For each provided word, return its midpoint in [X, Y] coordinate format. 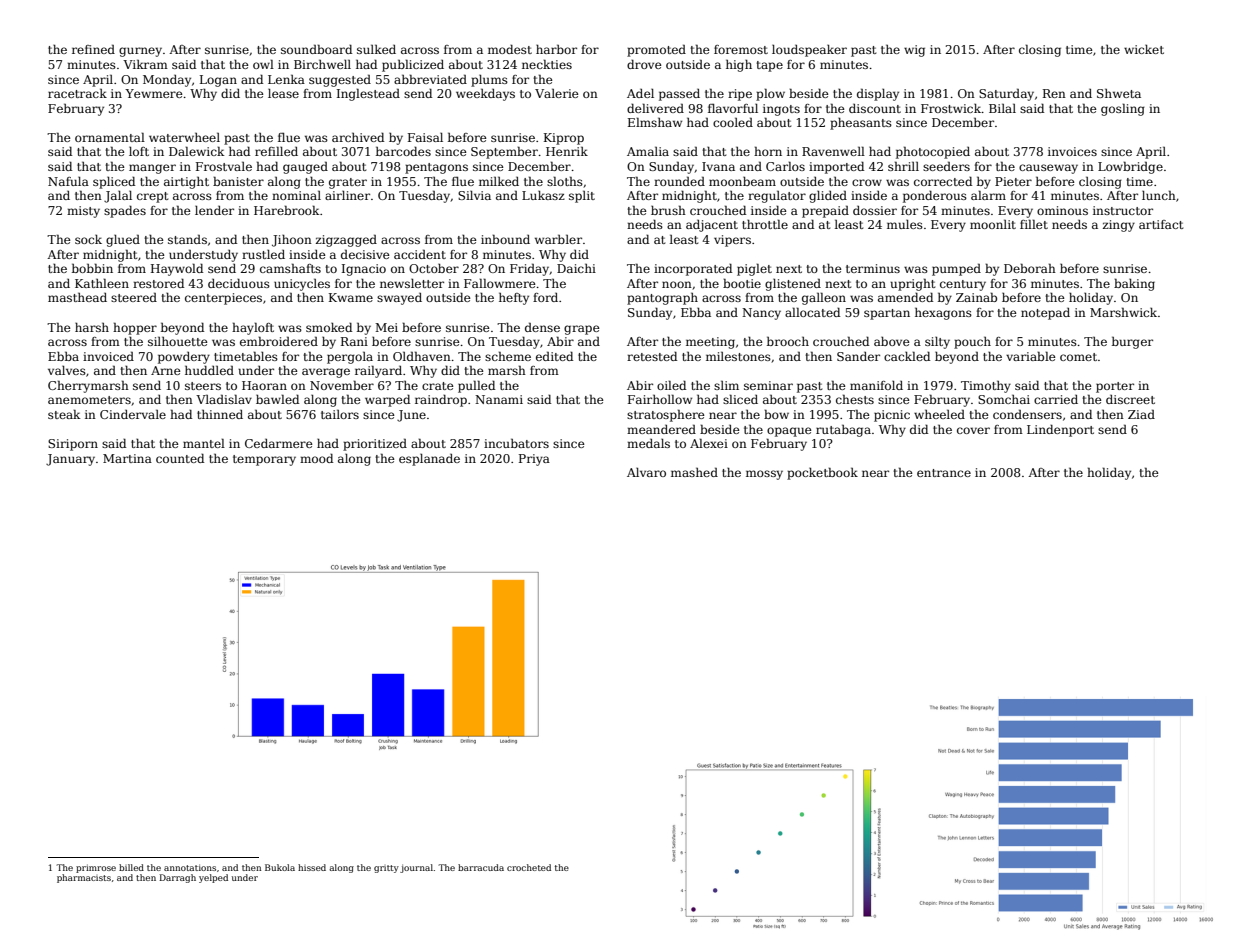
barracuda [481, 867]
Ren [1054, 93]
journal [416, 868]
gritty [386, 869]
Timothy [986, 386]
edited [554, 356]
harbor [556, 49]
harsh [92, 327]
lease [283, 93]
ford [545, 297]
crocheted [529, 867]
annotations [190, 867]
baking [1134, 284]
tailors [340, 414]
